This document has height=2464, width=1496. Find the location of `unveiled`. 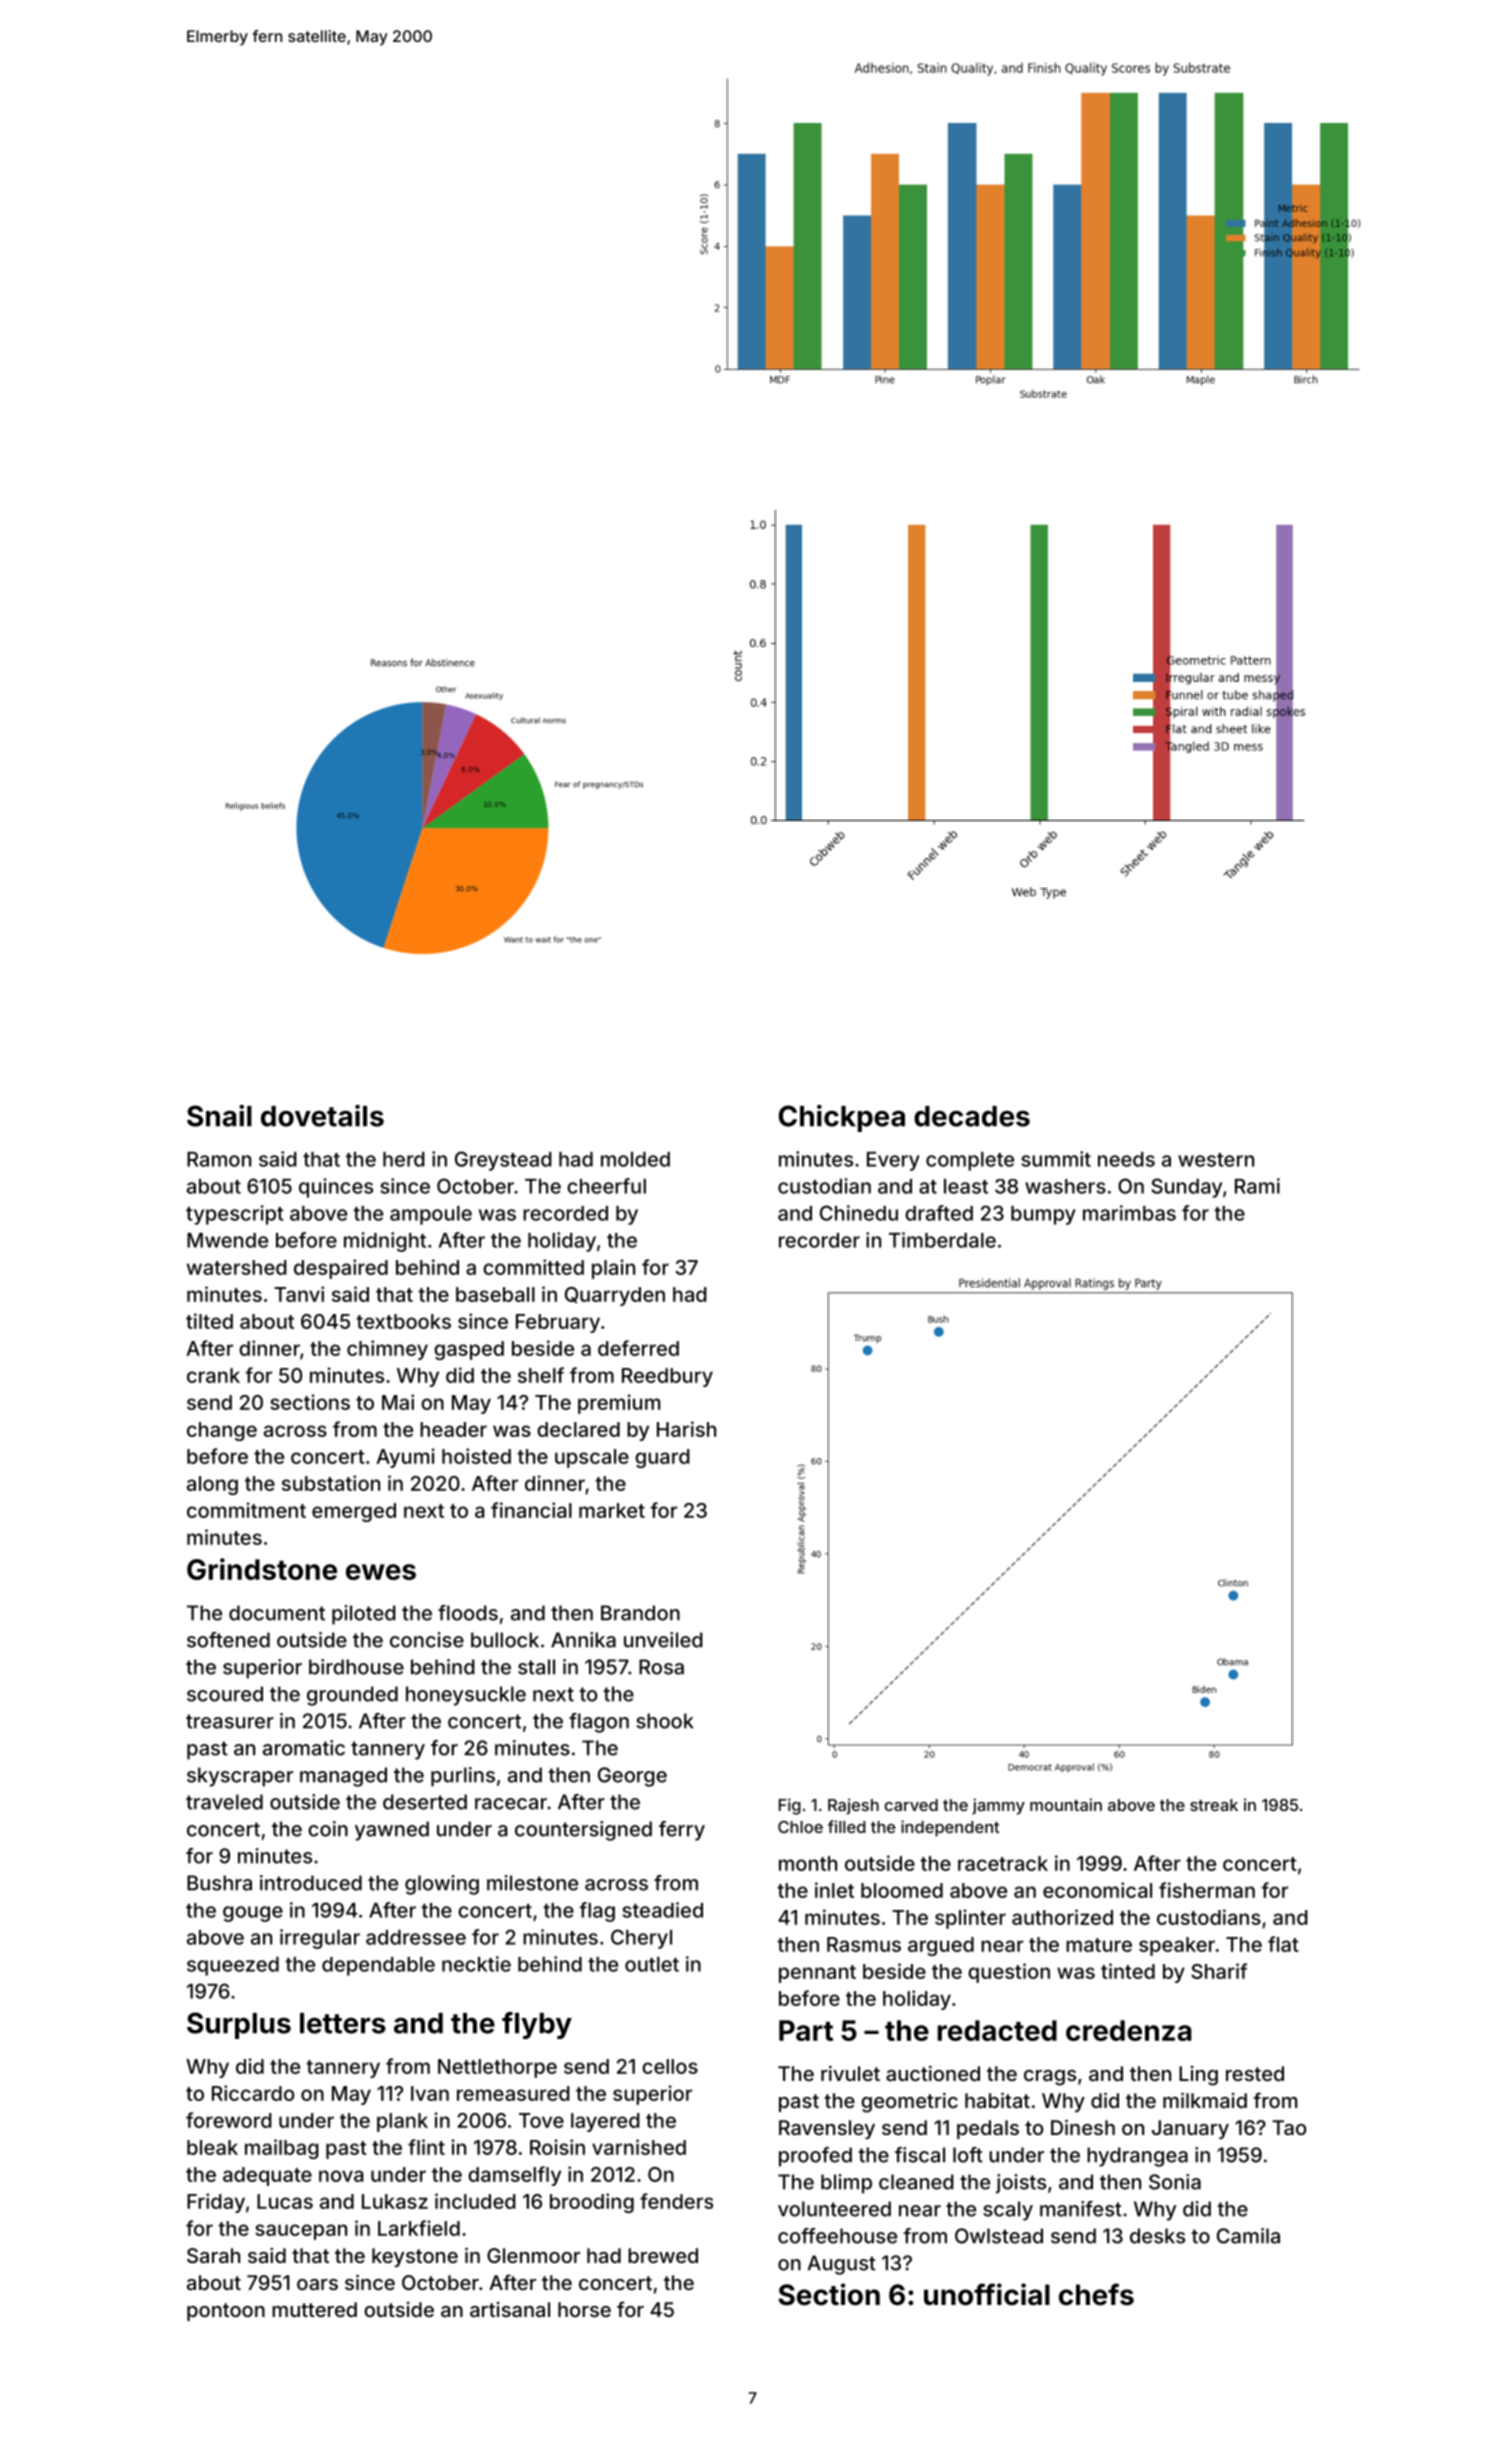

unveiled is located at coordinates (663, 1640).
